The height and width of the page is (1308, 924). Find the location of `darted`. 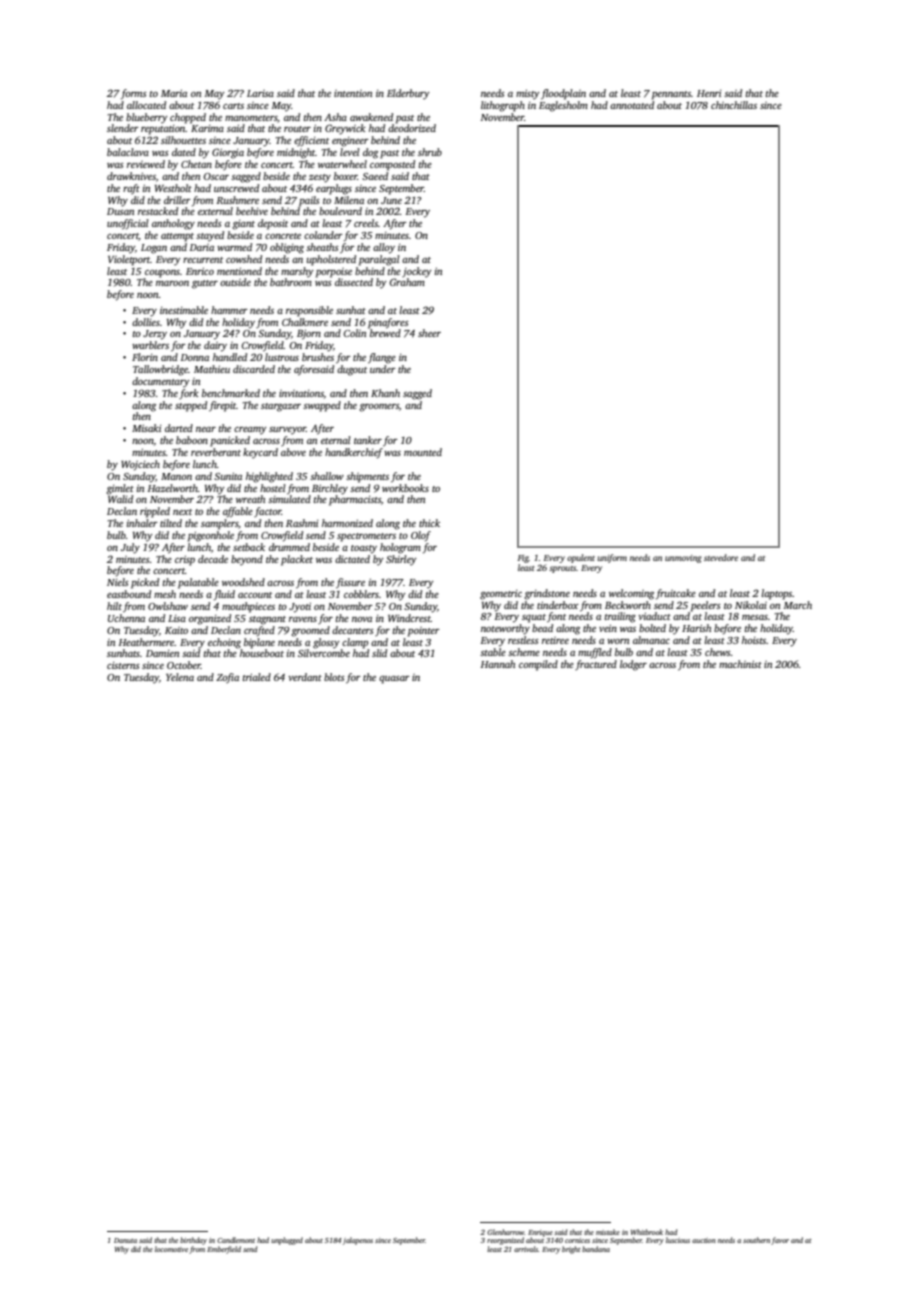

darted is located at coordinates (179, 428).
